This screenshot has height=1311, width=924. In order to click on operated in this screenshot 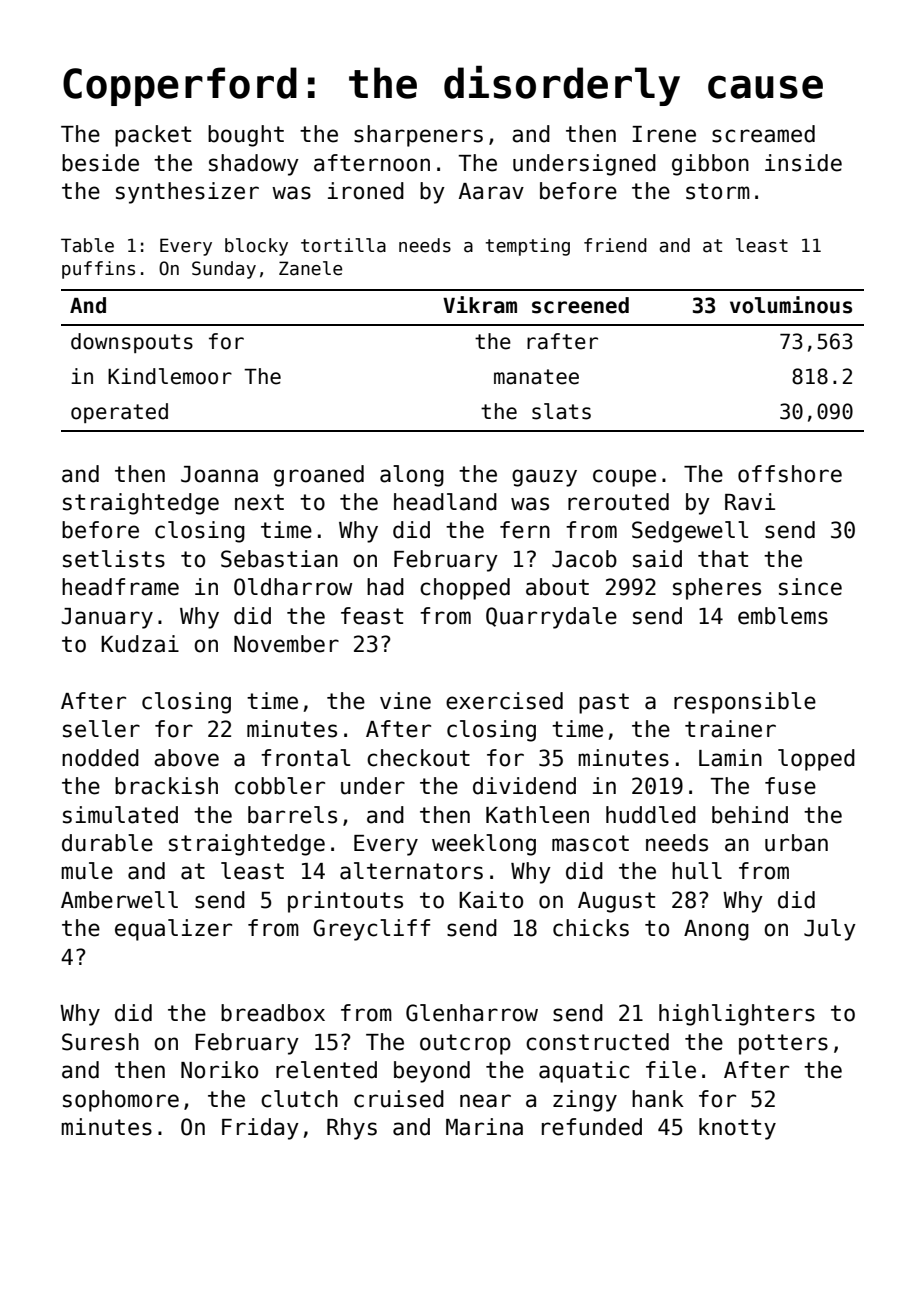, I will do `click(119, 413)`.
